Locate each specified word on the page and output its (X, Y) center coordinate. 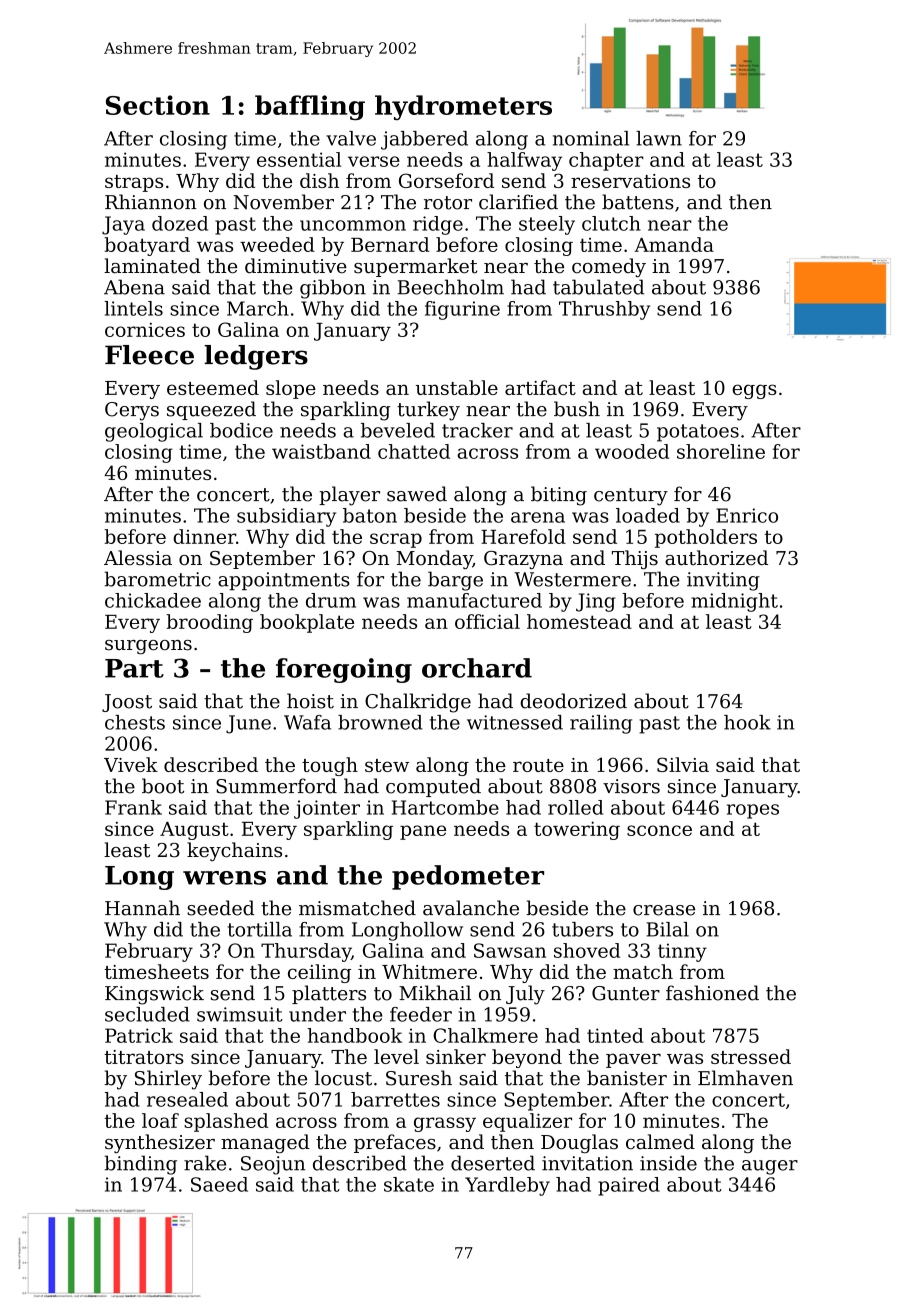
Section (158, 105)
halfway (524, 161)
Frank (133, 807)
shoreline (721, 451)
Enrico (747, 515)
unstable (457, 387)
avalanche (471, 908)
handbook (354, 1035)
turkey (428, 411)
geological (154, 432)
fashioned (712, 993)
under (317, 1014)
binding (141, 1165)
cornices (145, 330)
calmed (660, 1142)
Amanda (674, 244)
